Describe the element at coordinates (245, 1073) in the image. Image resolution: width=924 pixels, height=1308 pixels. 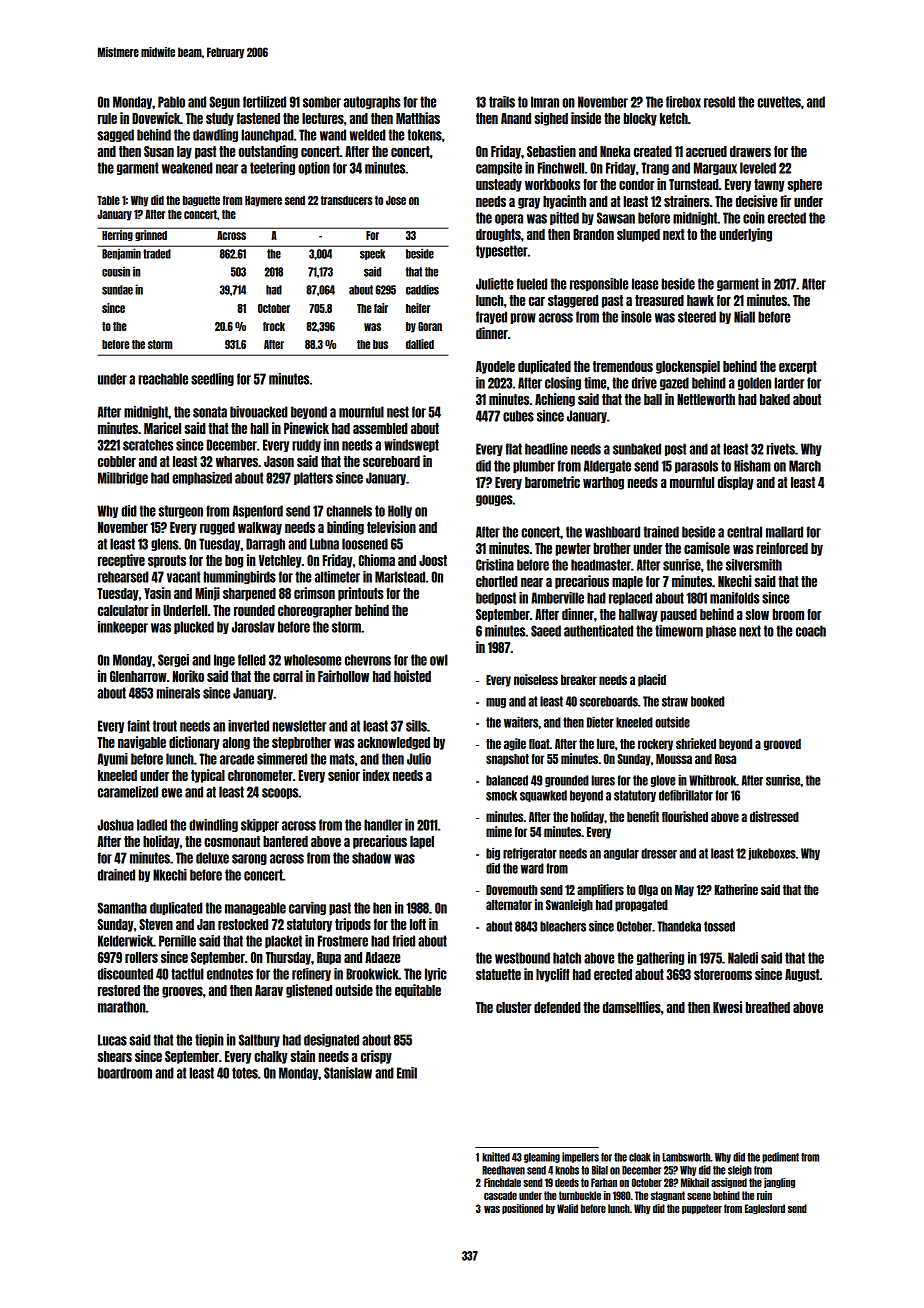
I see `totes` at that location.
